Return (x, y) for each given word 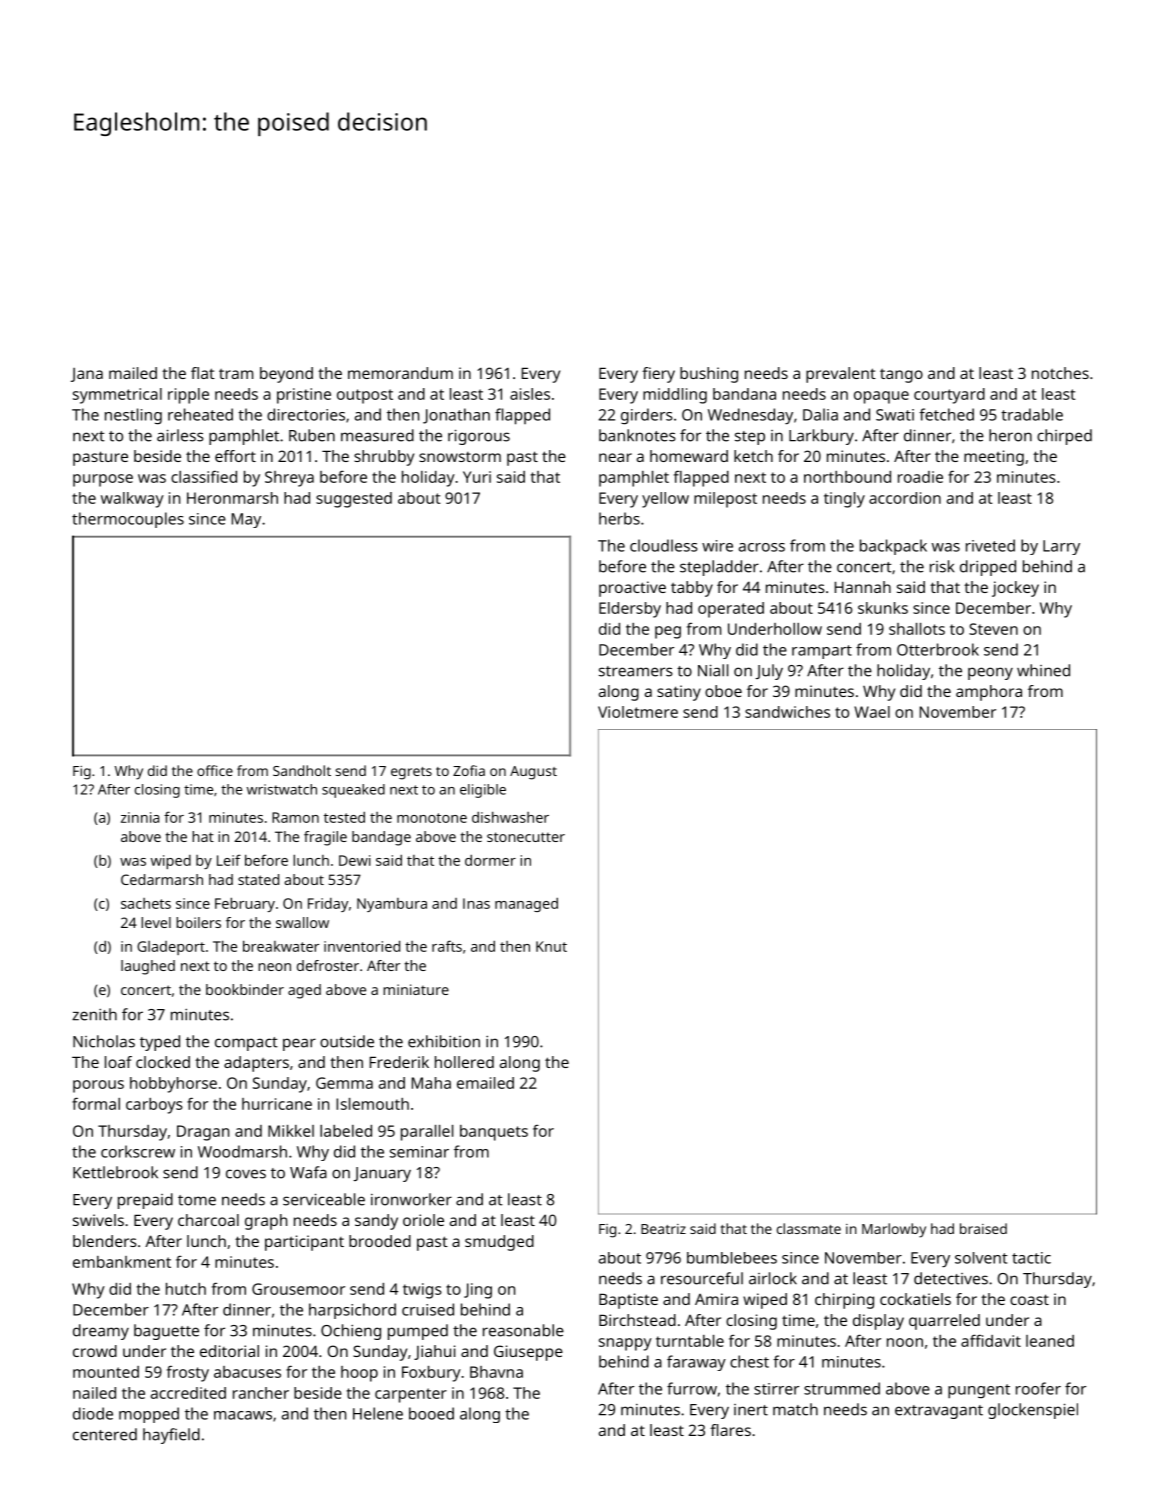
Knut (551, 946)
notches (1060, 373)
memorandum (400, 373)
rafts (447, 946)
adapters (256, 1064)
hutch (186, 1289)
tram (236, 374)
